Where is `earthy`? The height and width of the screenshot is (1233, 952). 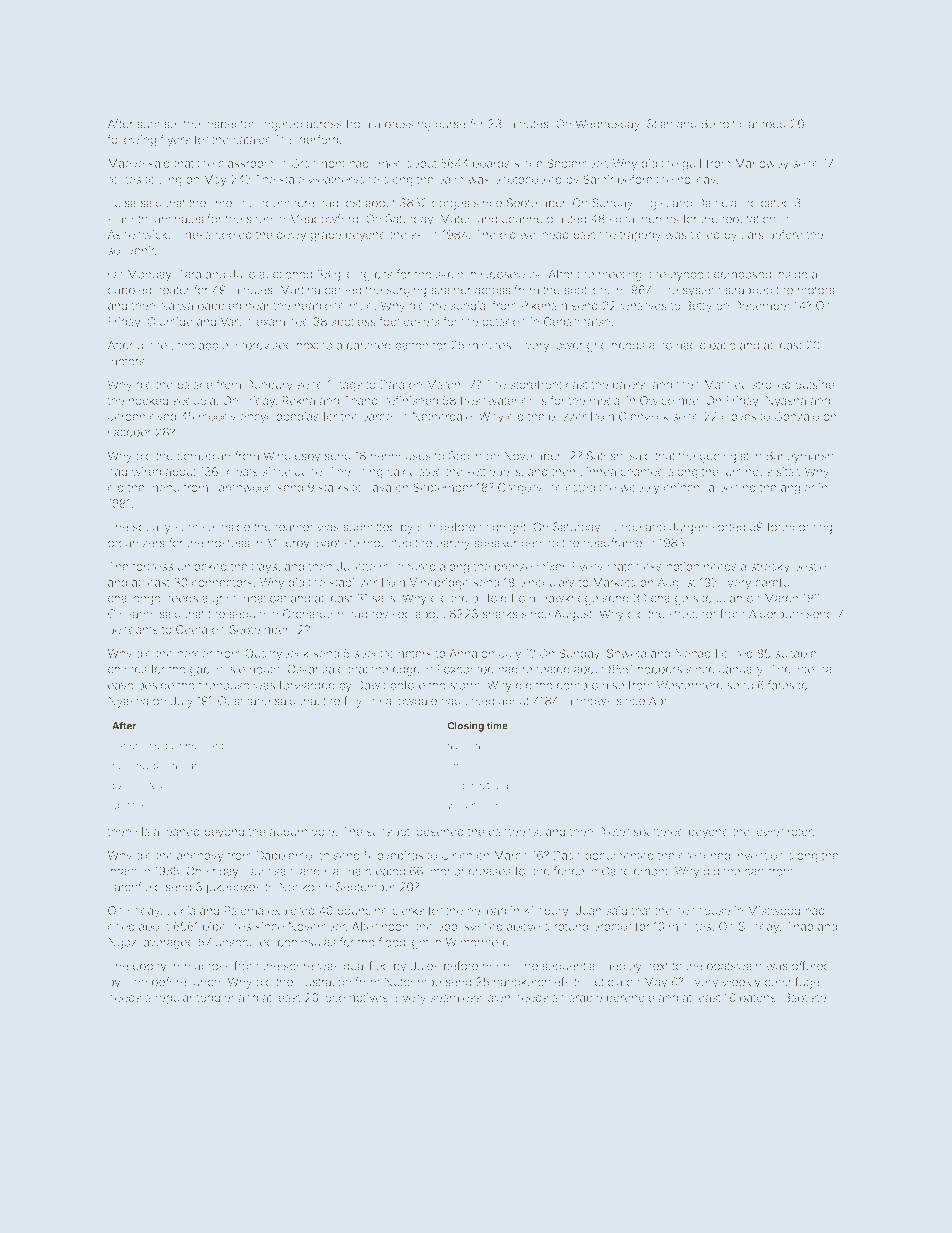
earthy is located at coordinates (453, 544).
